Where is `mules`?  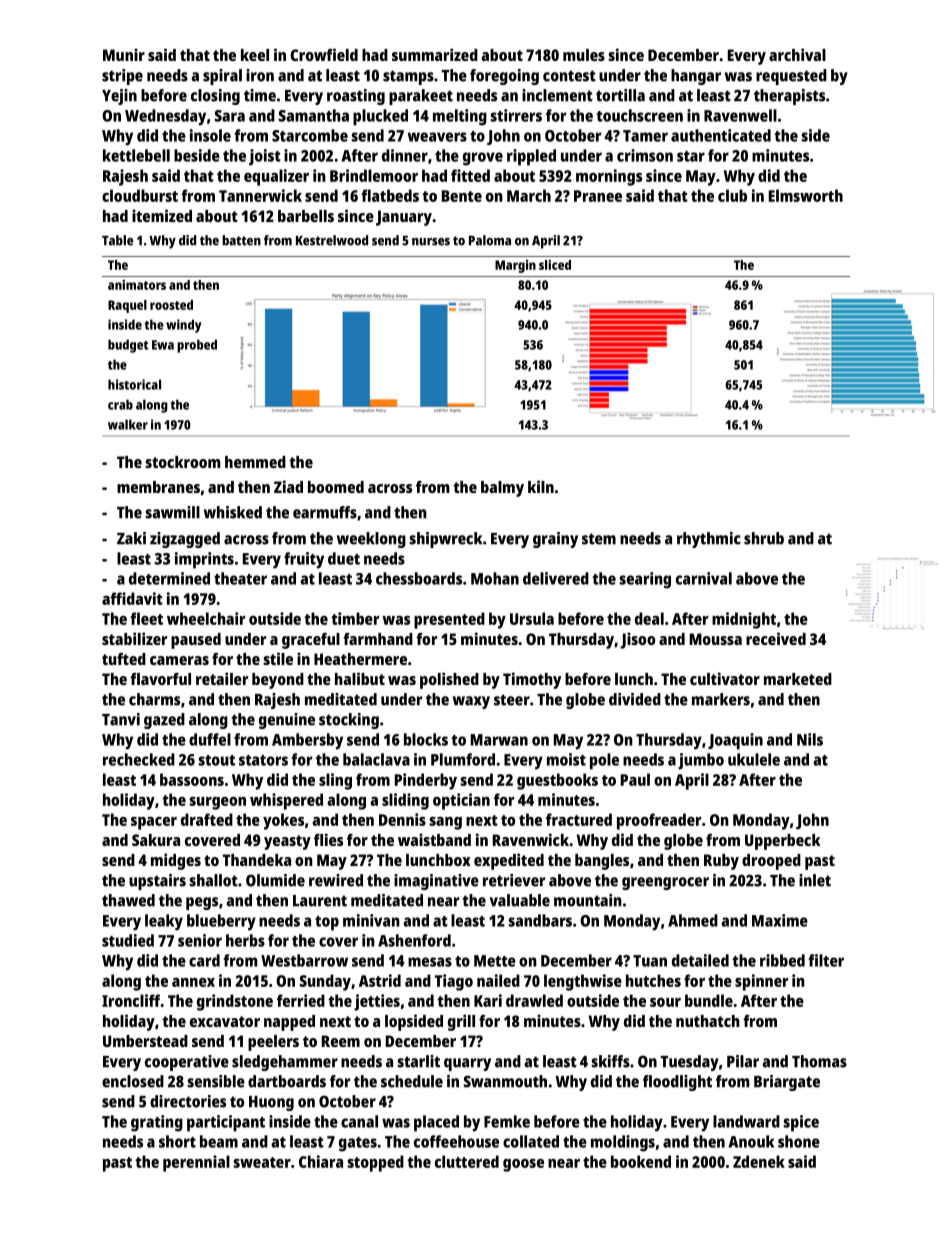
mules is located at coordinates (584, 55).
